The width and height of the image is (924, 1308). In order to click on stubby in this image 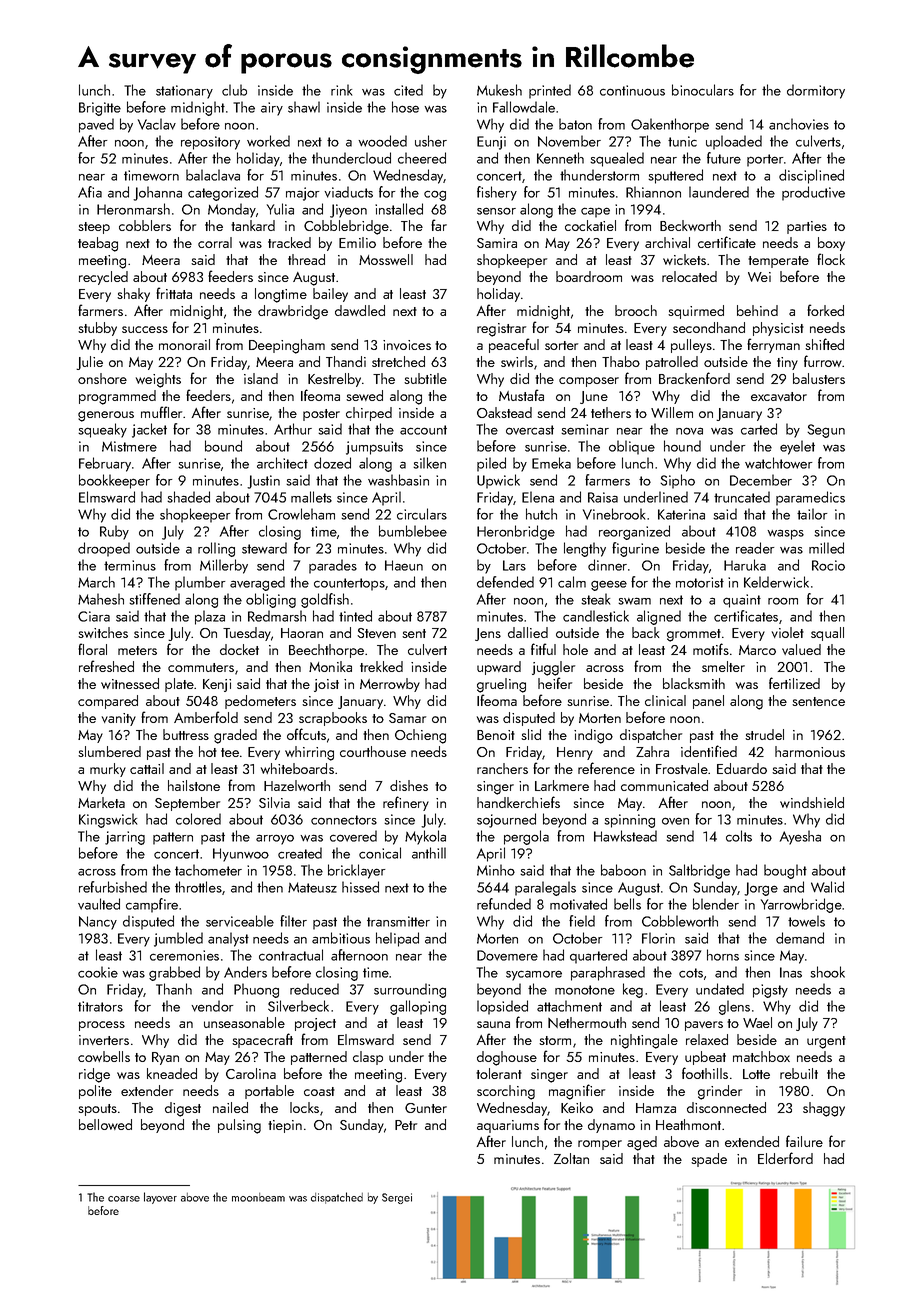, I will do `click(97, 329)`.
